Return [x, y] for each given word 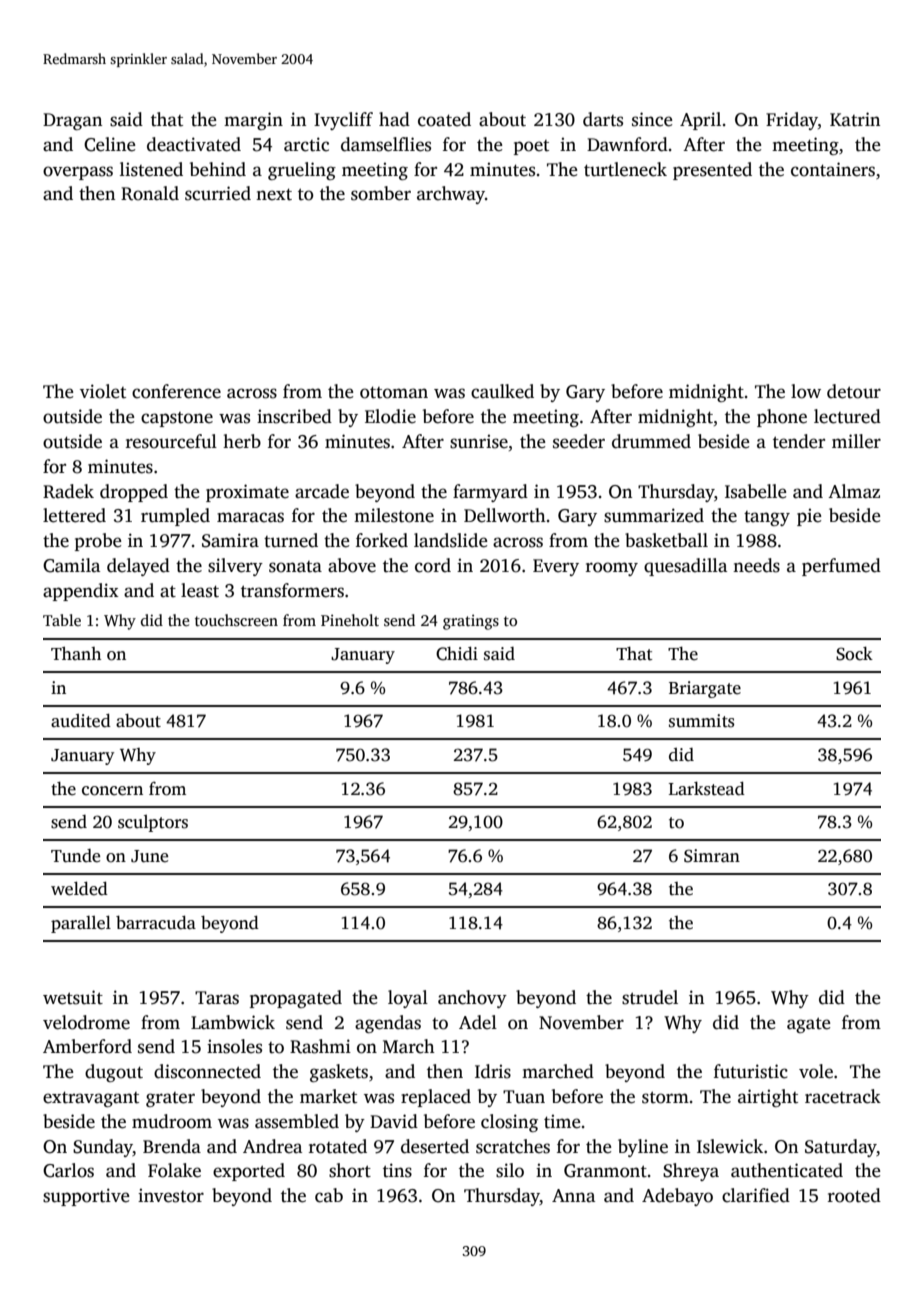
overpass [78, 173]
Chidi [457, 654]
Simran [712, 856]
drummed [651, 441]
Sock [854, 654]
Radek [68, 491]
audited [81, 721]
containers [833, 169]
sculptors [153, 823]
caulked [502, 391]
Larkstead [707, 789]
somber [381, 193]
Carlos [68, 1170]
